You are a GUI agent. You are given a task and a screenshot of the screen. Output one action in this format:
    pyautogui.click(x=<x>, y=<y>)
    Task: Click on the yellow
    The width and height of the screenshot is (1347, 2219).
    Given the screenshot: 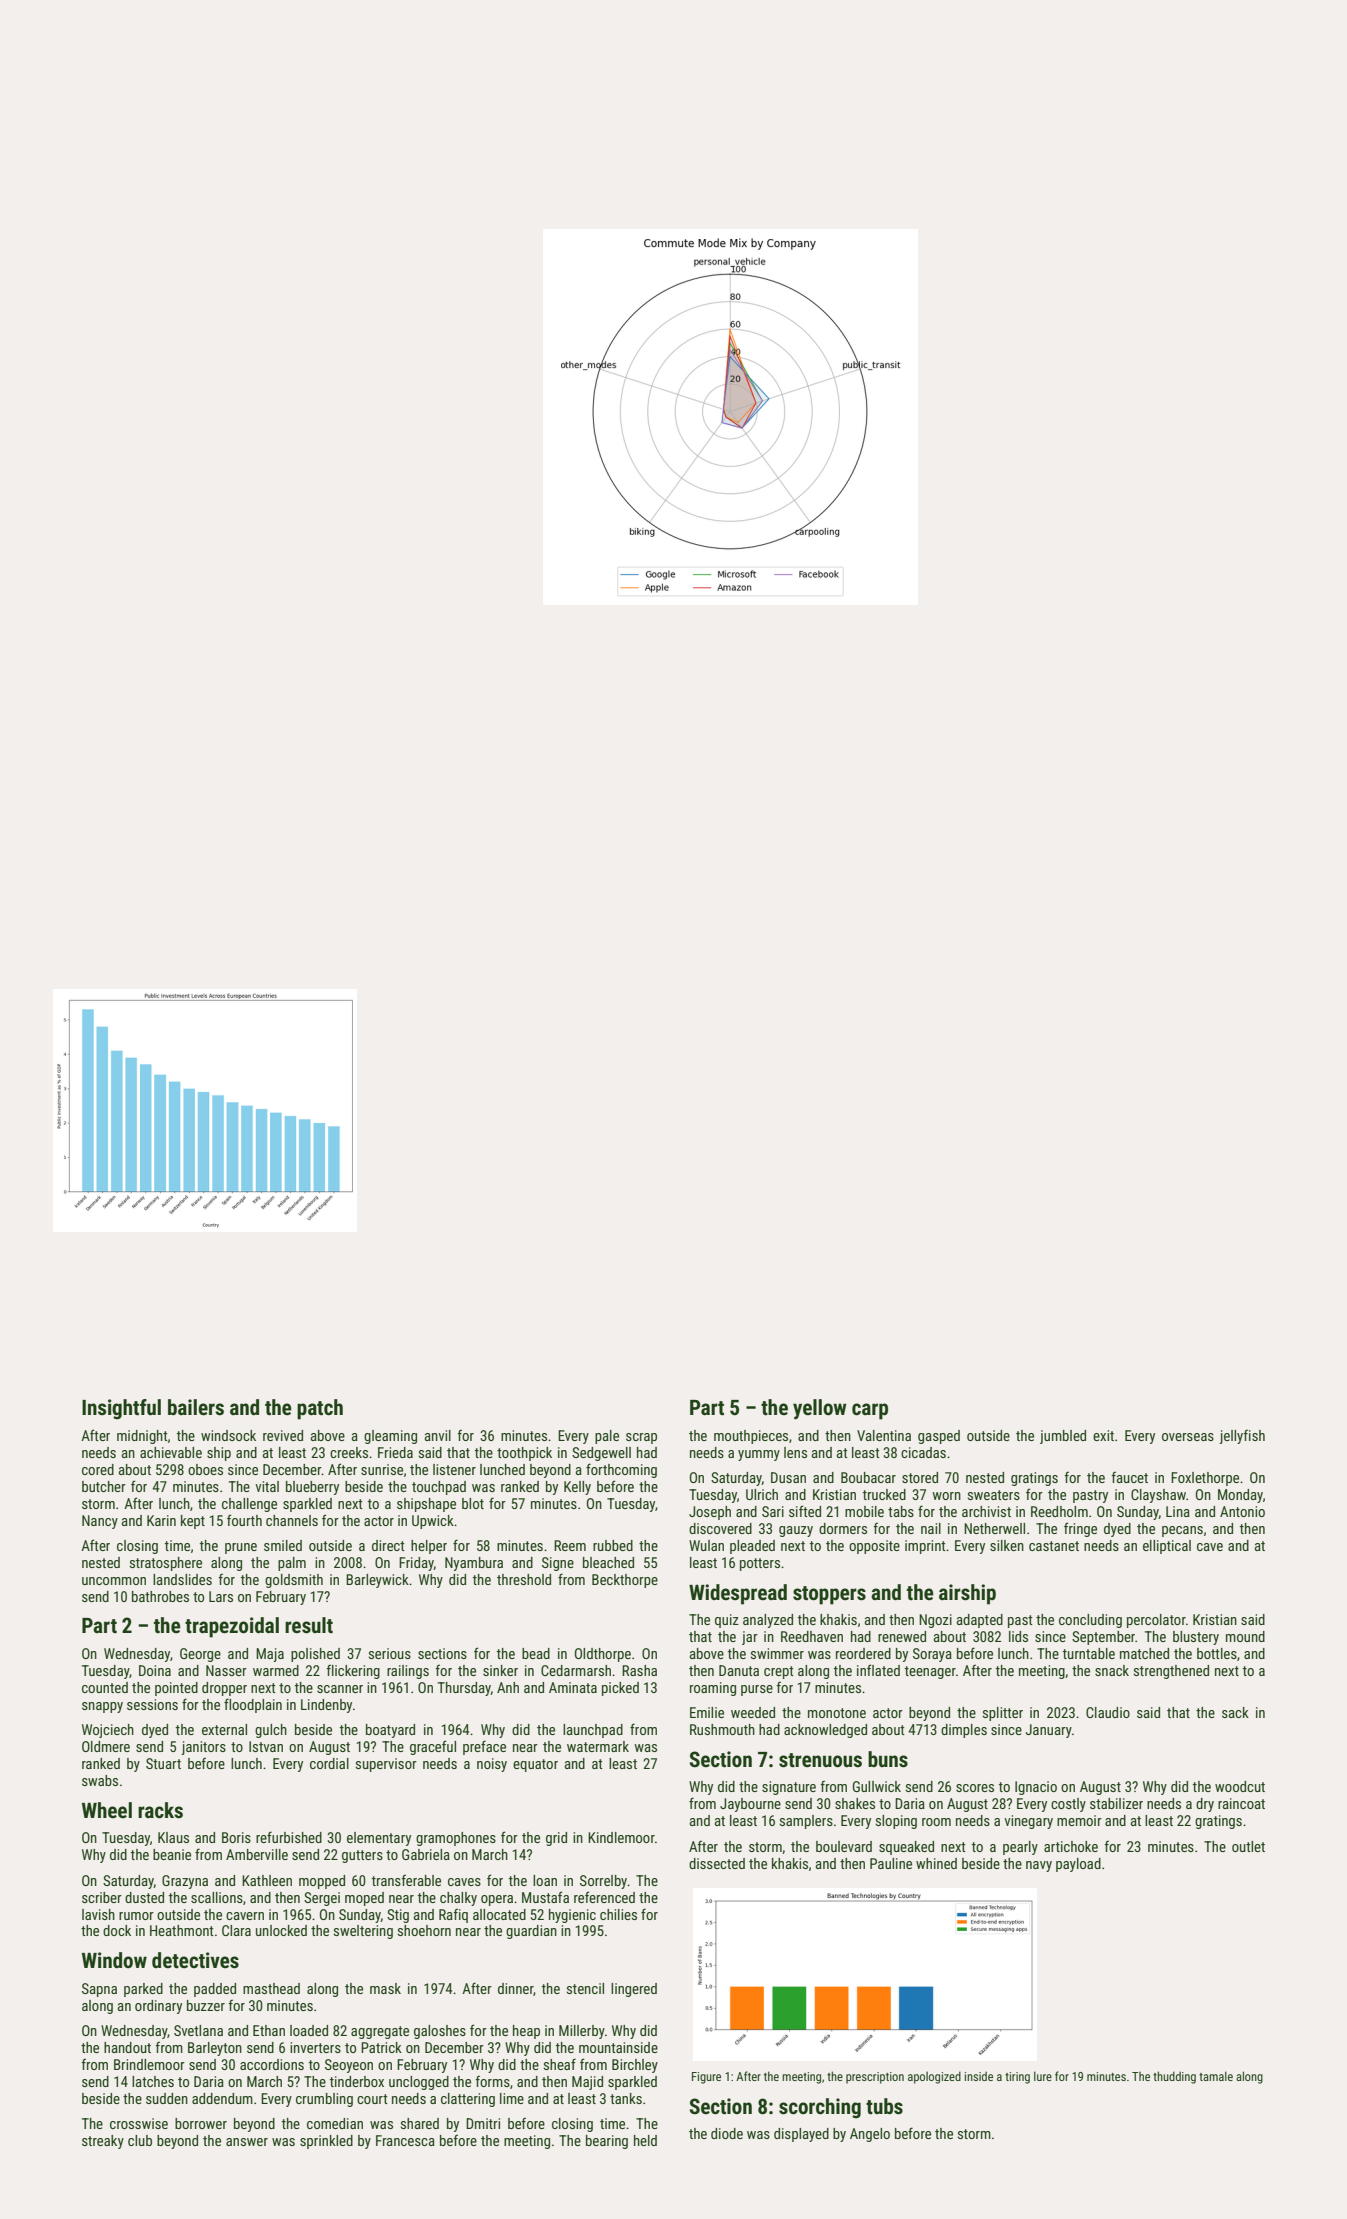 What is the action you would take?
    pyautogui.click(x=820, y=1409)
